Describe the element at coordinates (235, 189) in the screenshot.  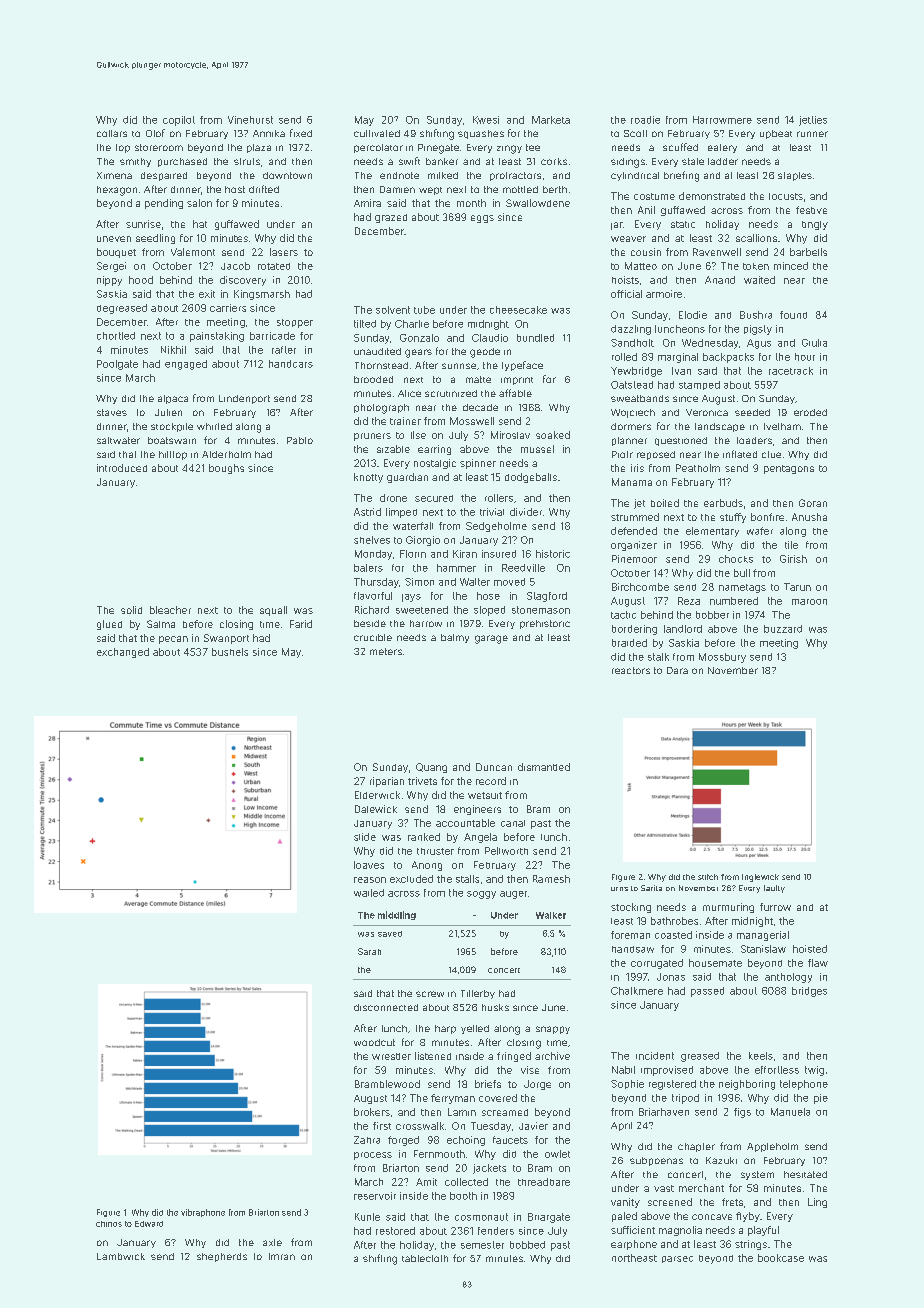
I see `host` at that location.
